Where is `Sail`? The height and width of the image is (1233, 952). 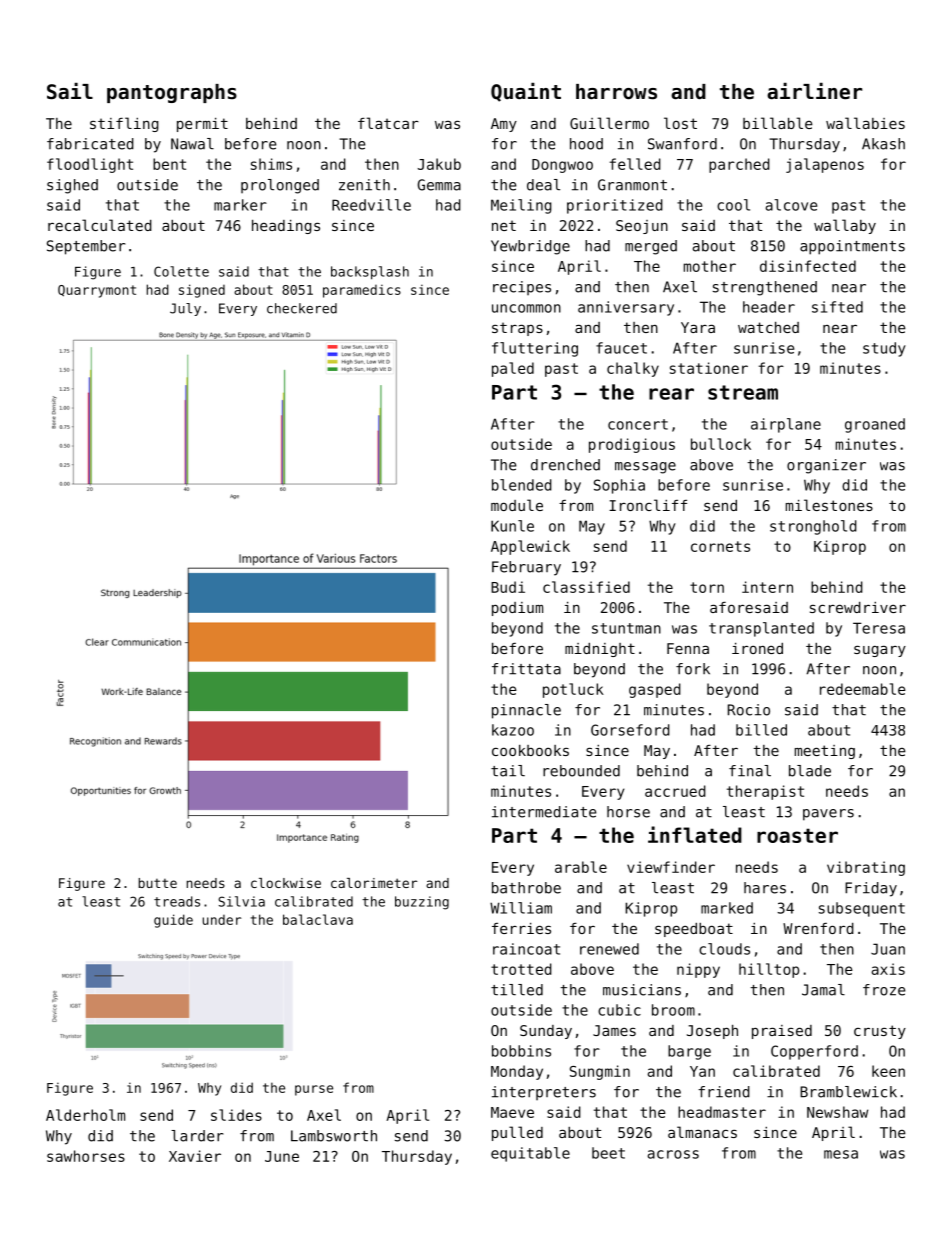
Sail is located at coordinates (70, 91).
